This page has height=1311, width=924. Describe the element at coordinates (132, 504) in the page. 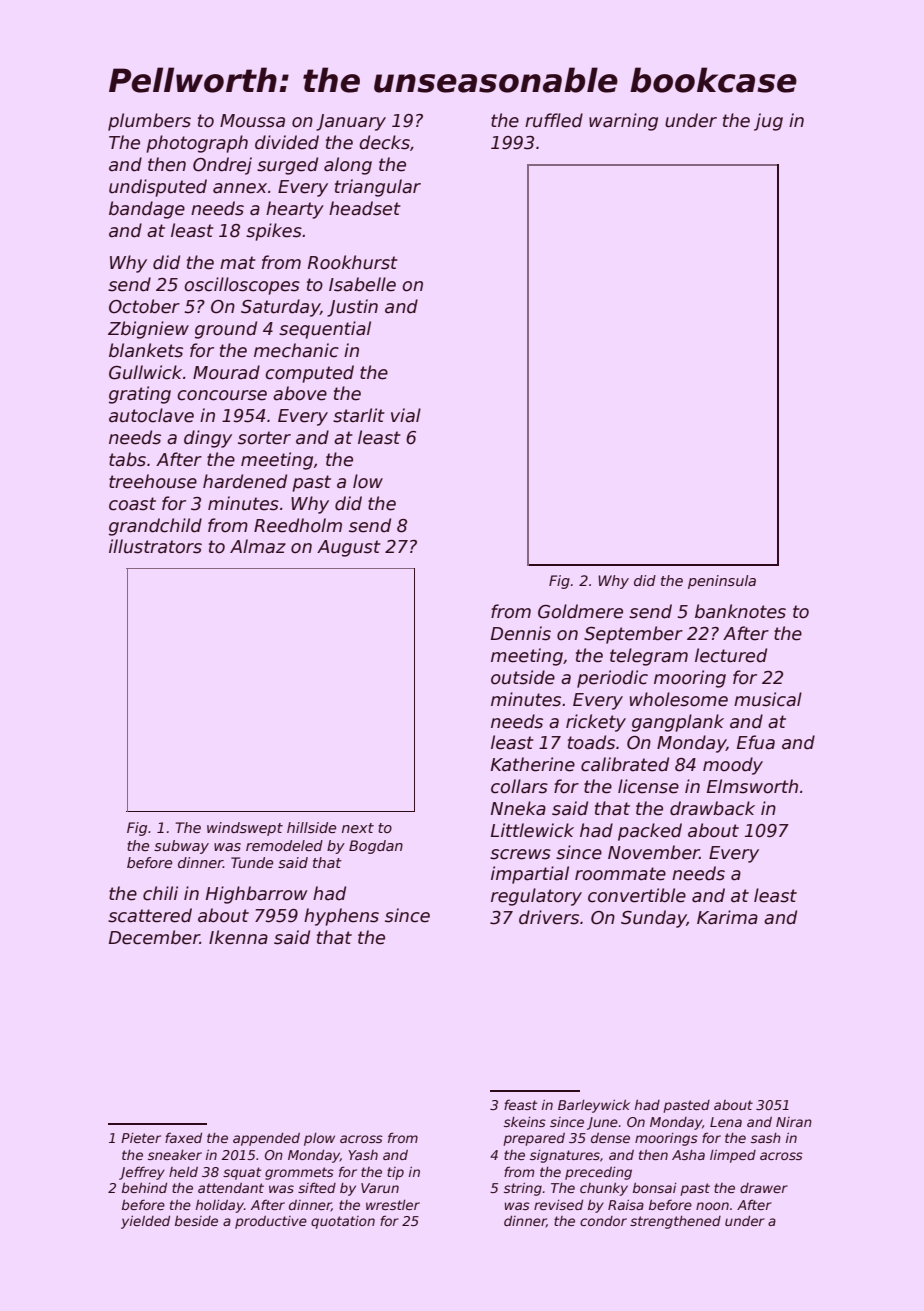

I see `coast` at that location.
